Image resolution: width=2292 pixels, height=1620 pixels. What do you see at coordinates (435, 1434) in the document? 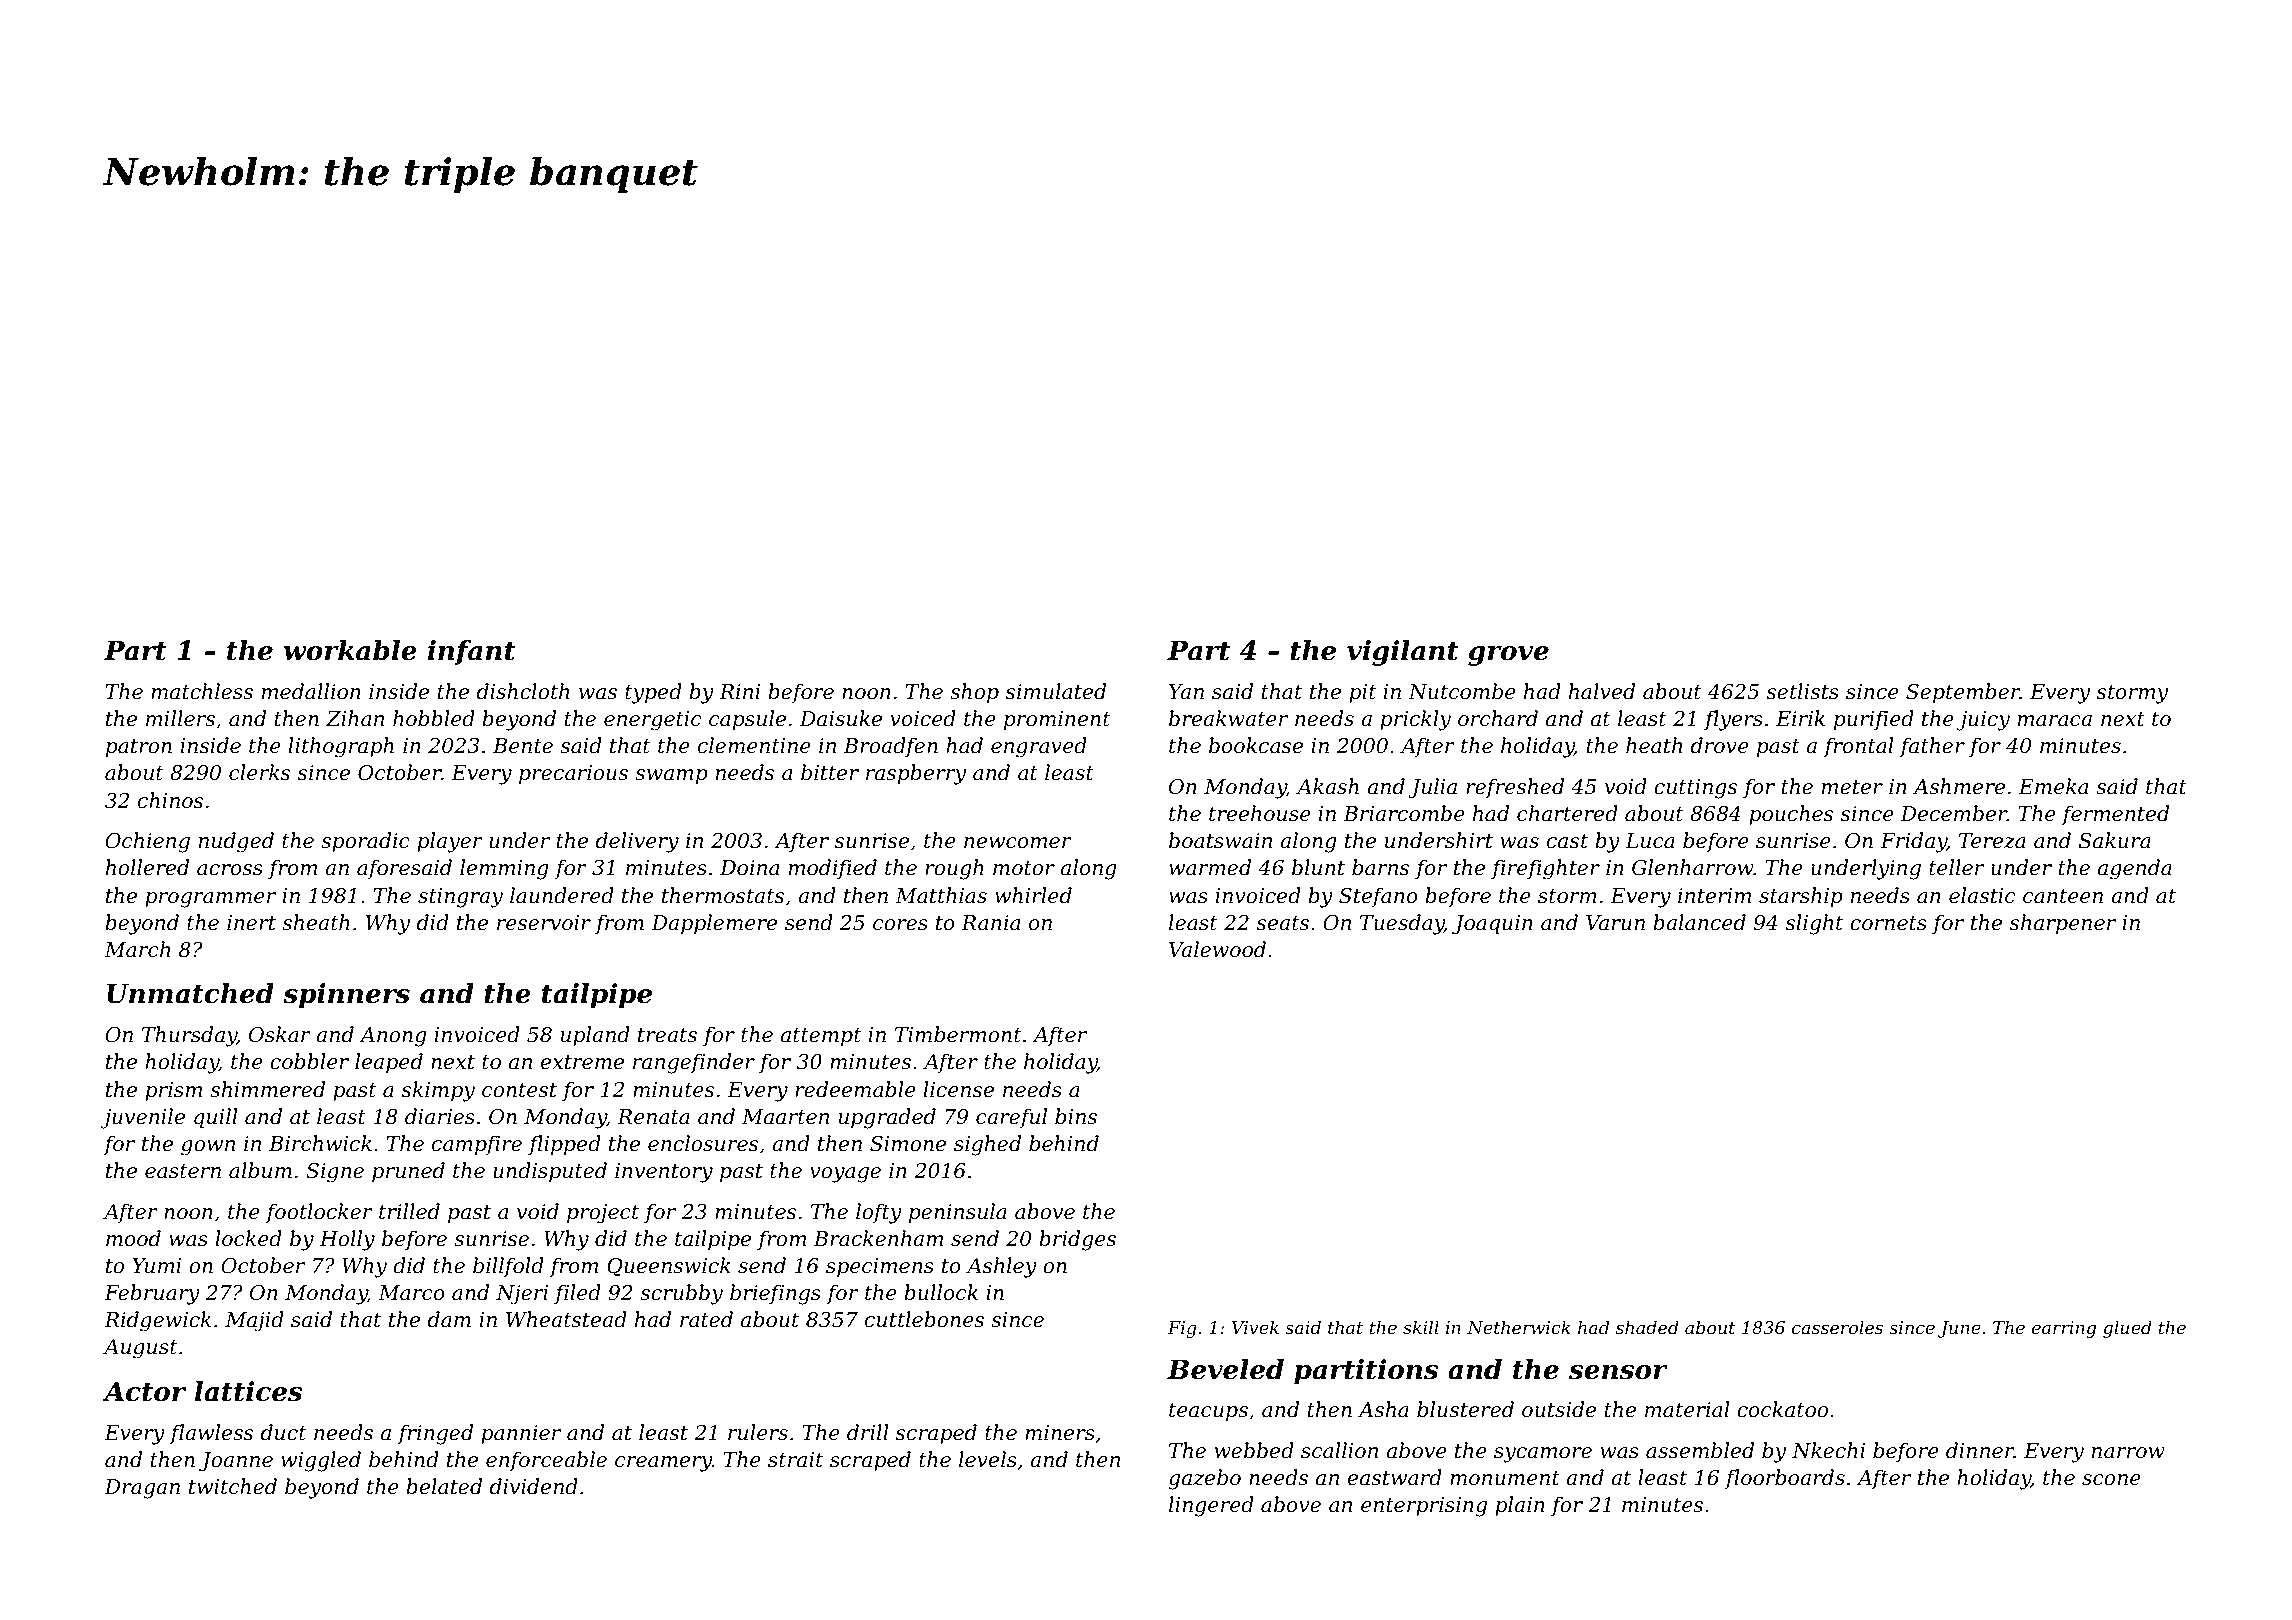
I see `fringed` at bounding box center [435, 1434].
